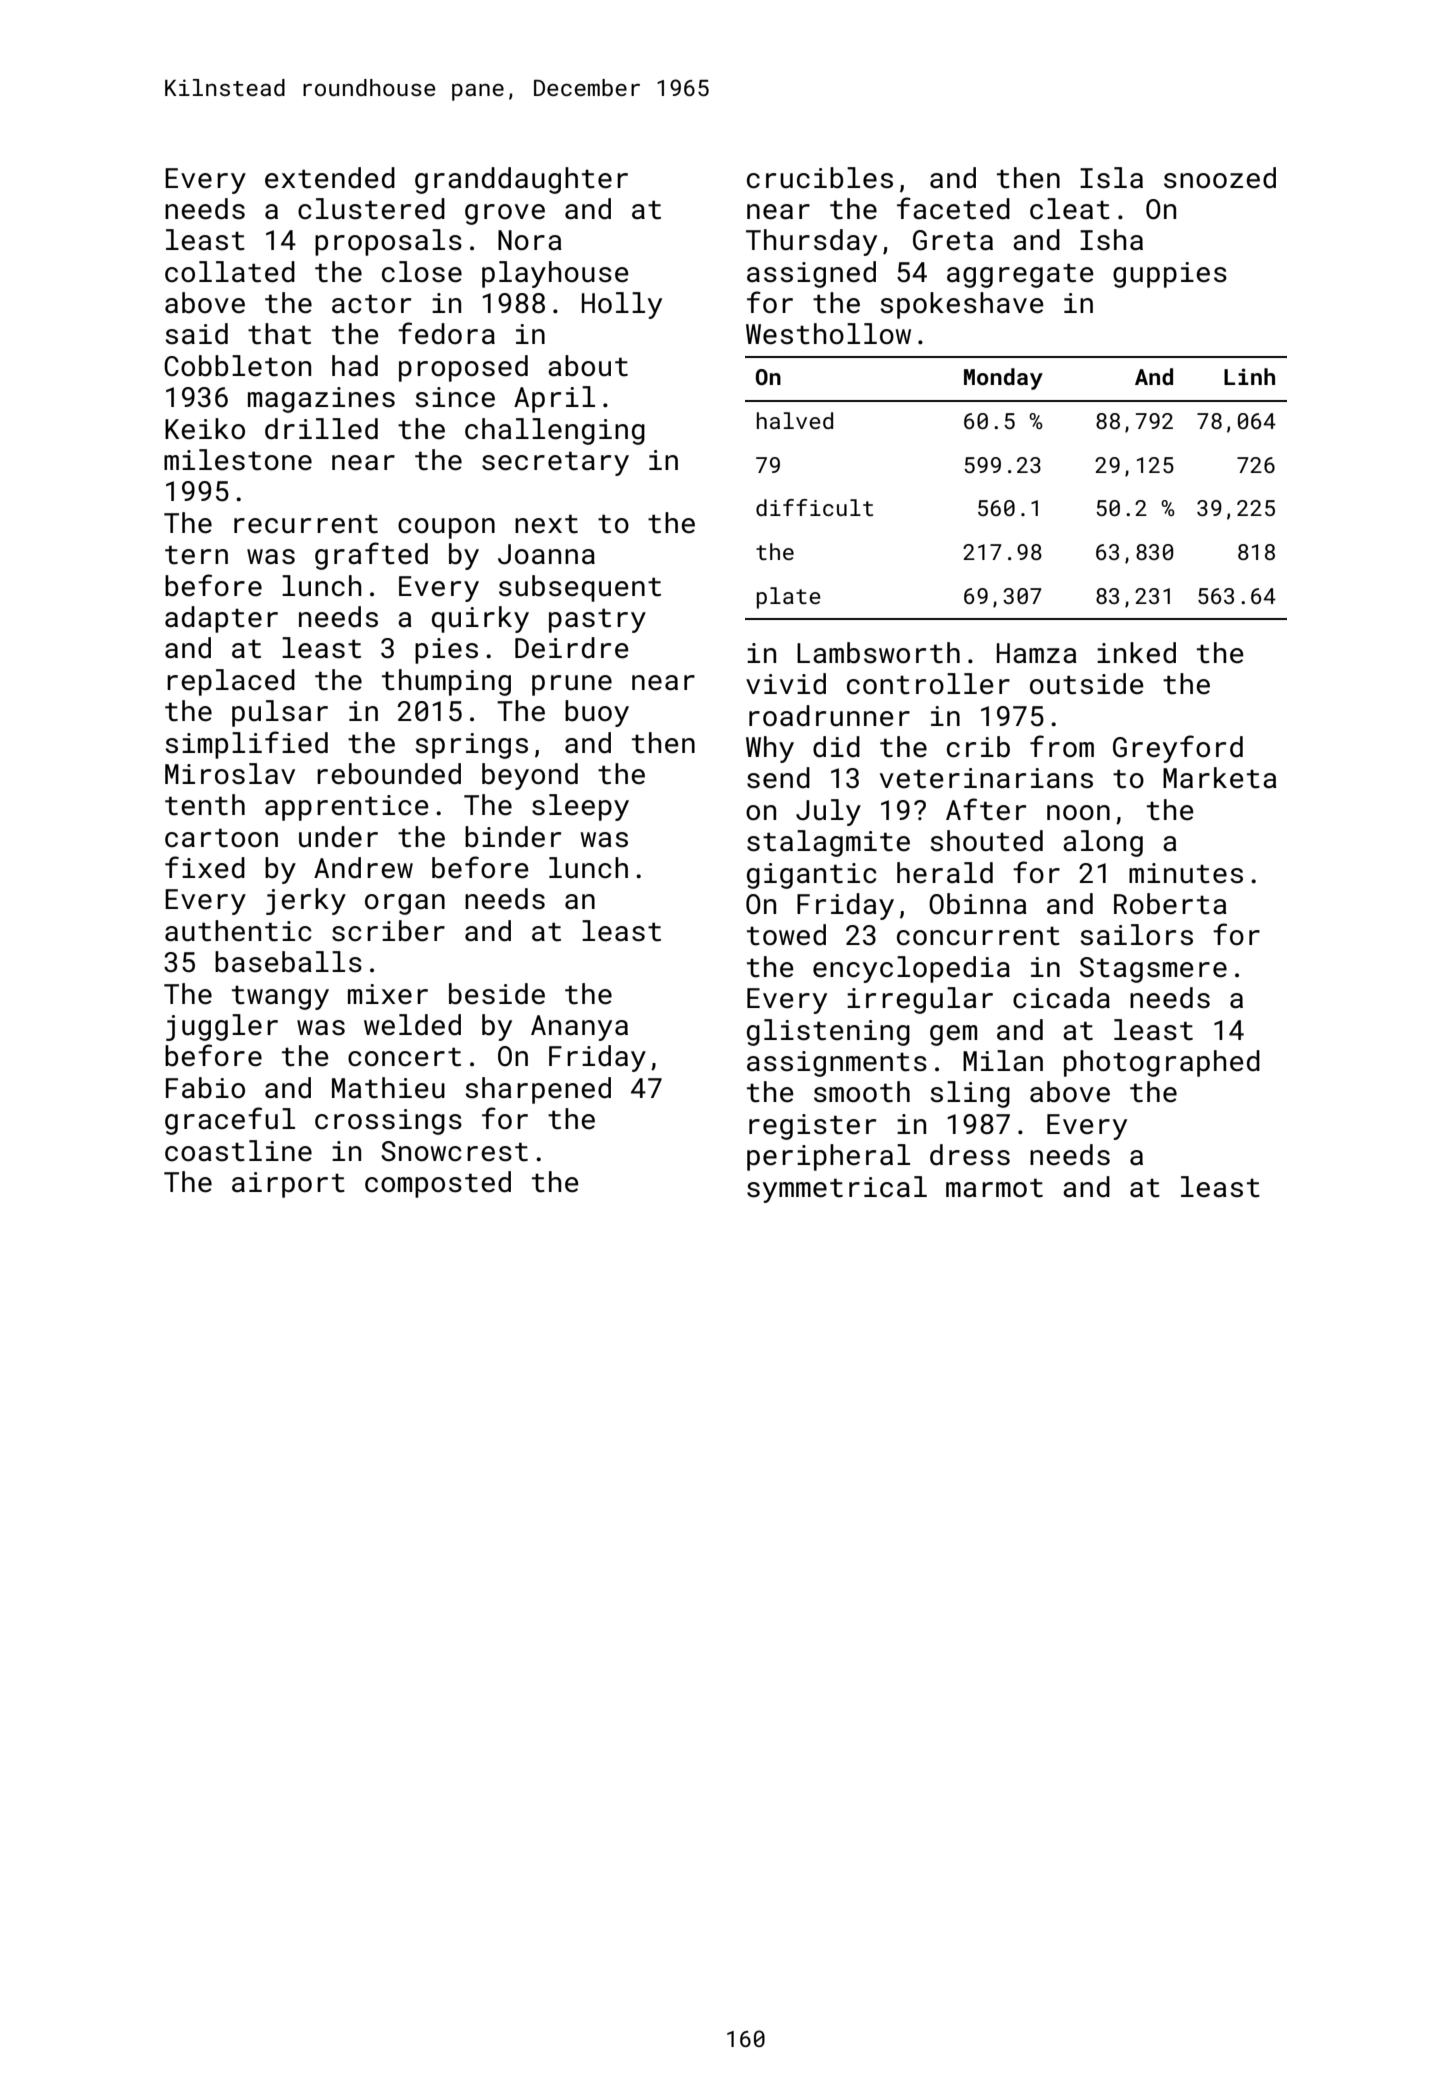  What do you see at coordinates (1062, 746) in the screenshot?
I see `from` at bounding box center [1062, 746].
